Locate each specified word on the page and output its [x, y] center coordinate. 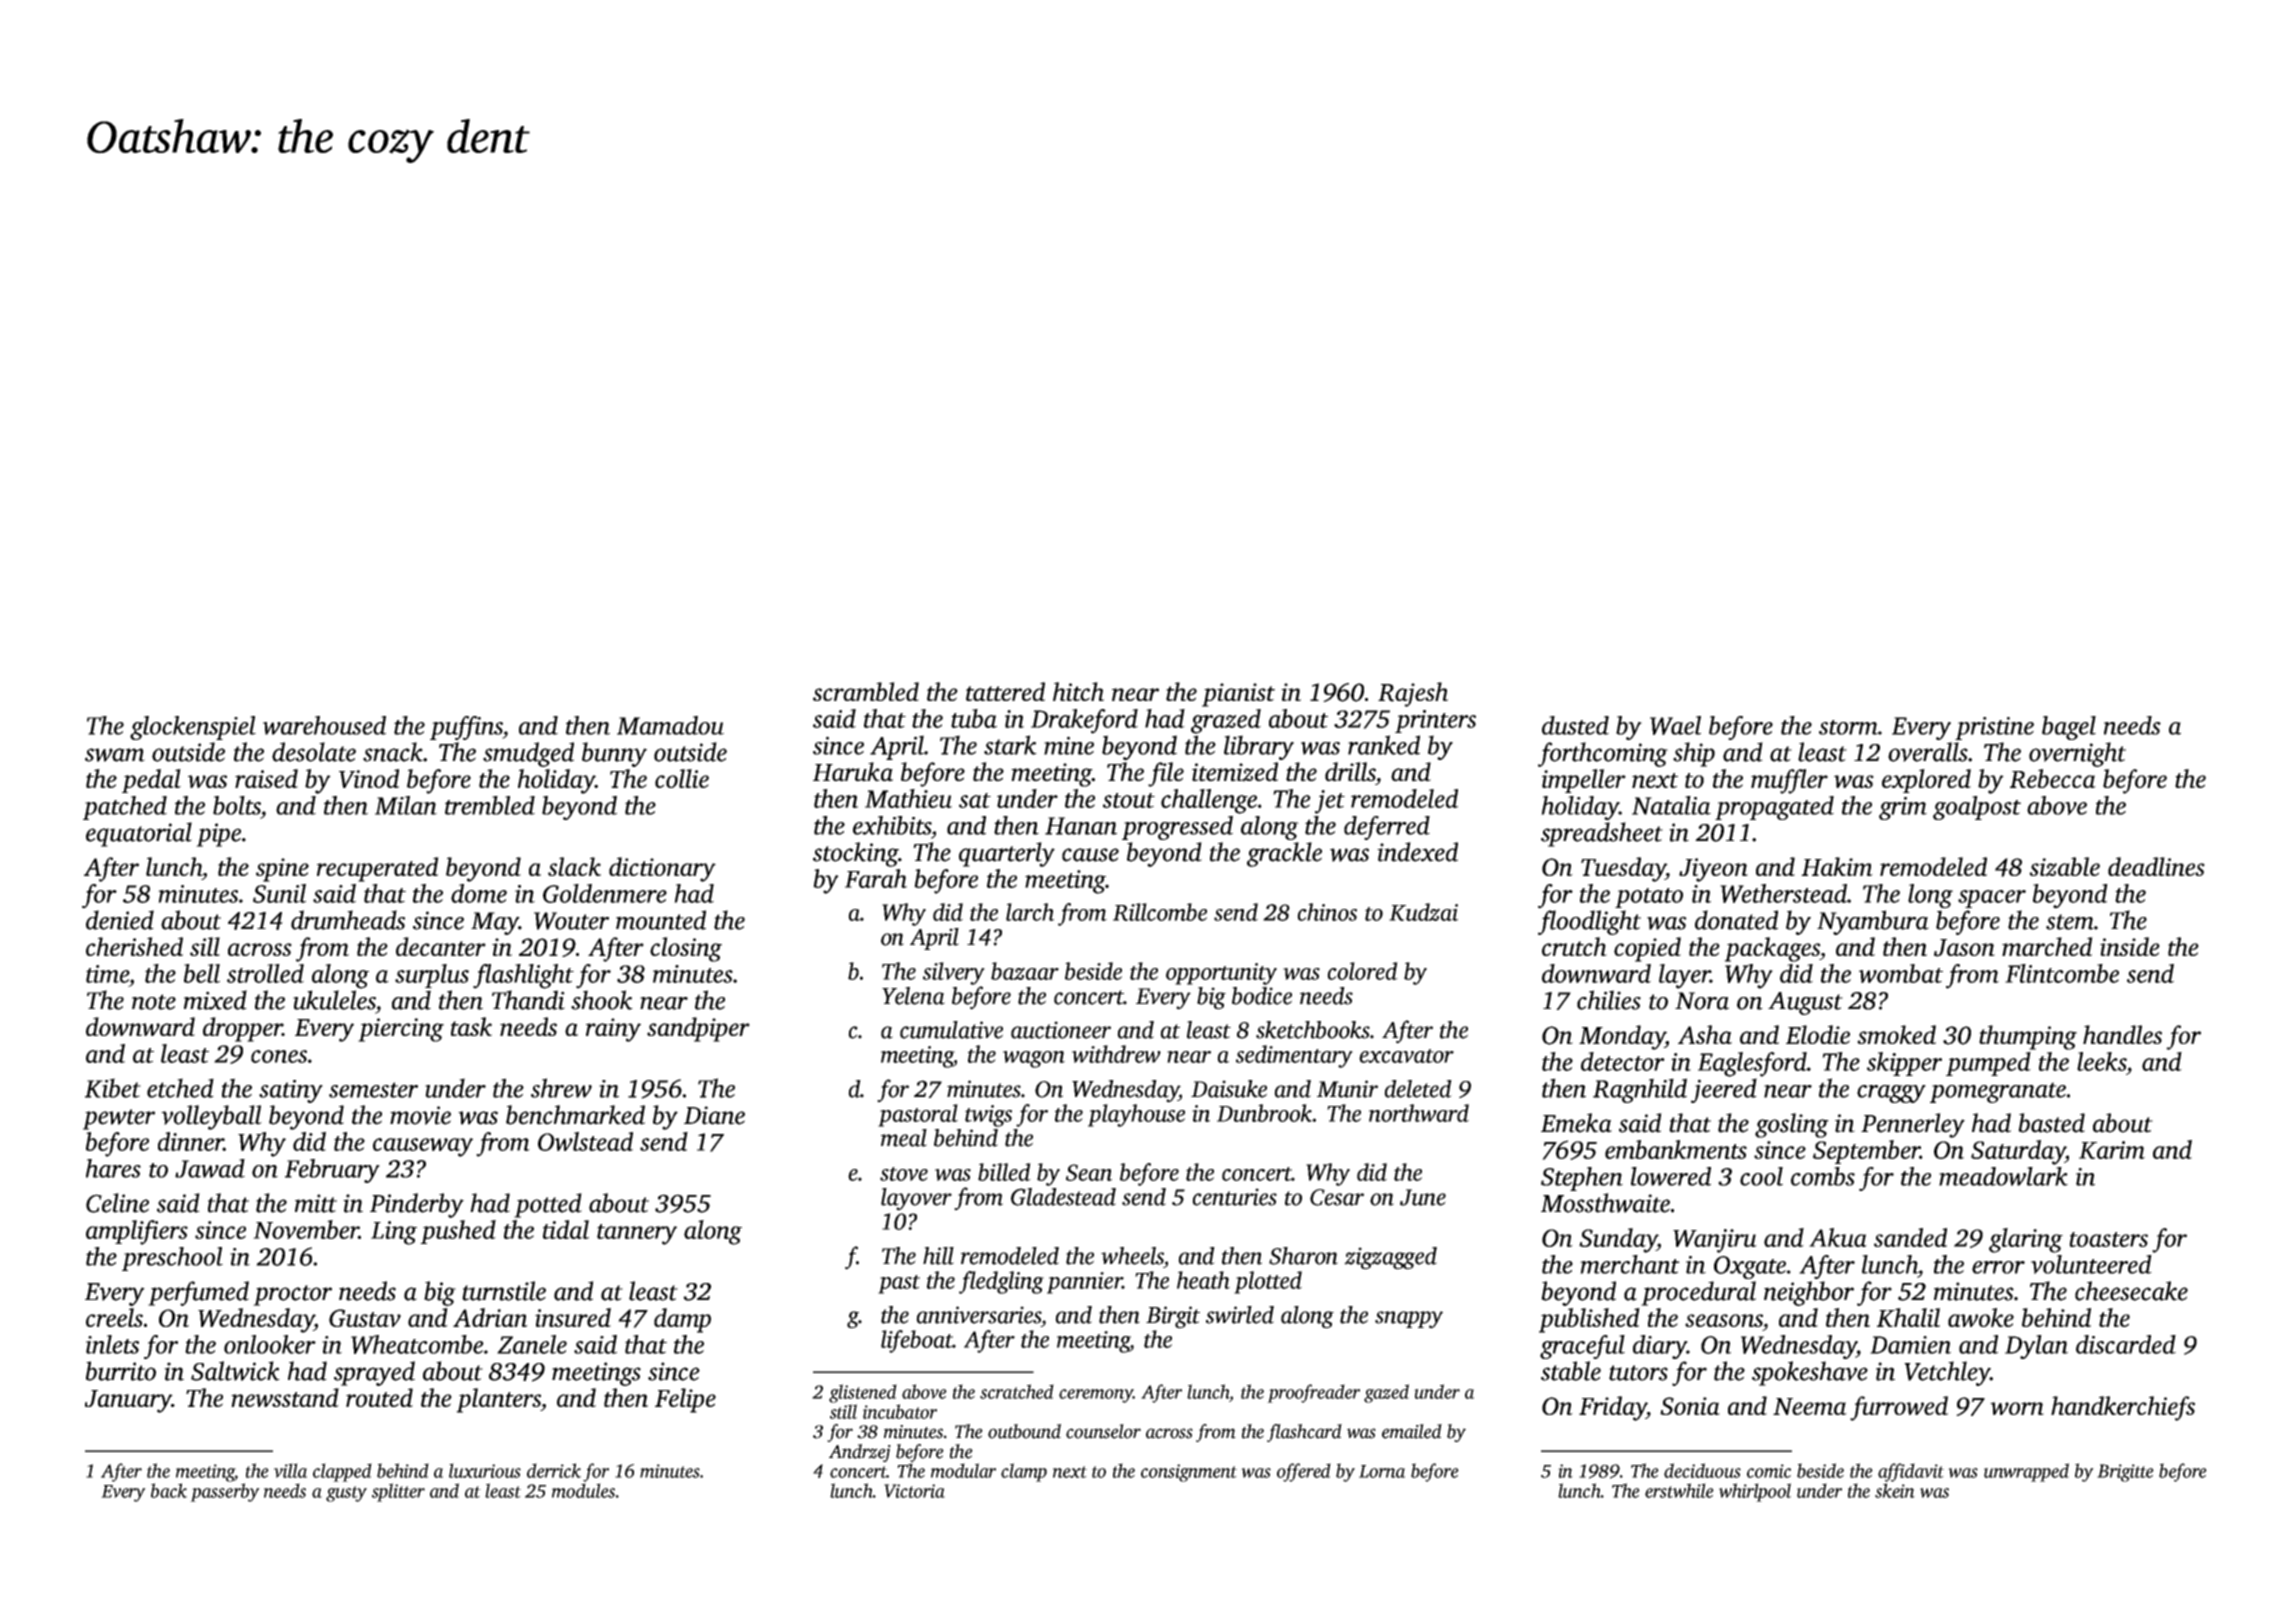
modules [583, 1490]
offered [1304, 1472]
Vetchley [1947, 1373]
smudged [528, 754]
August [1805, 1003]
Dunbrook [1264, 1113]
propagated [1774, 808]
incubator [900, 1411]
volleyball [211, 1117]
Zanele [532, 1344]
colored [1362, 971]
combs [1823, 1176]
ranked [1384, 745]
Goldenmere [605, 893]
